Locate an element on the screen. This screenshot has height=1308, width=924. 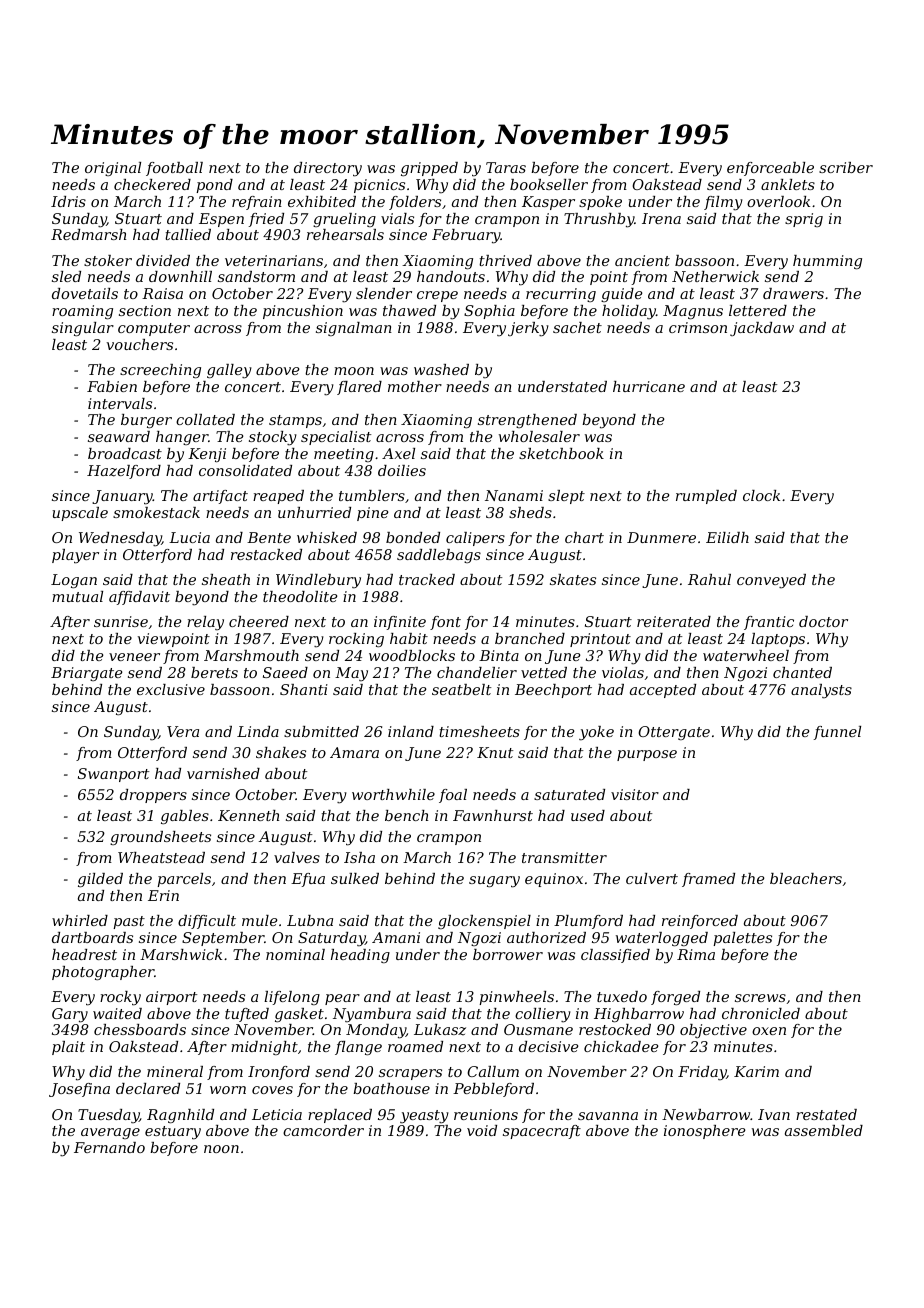
conveyed is located at coordinates (771, 581).
